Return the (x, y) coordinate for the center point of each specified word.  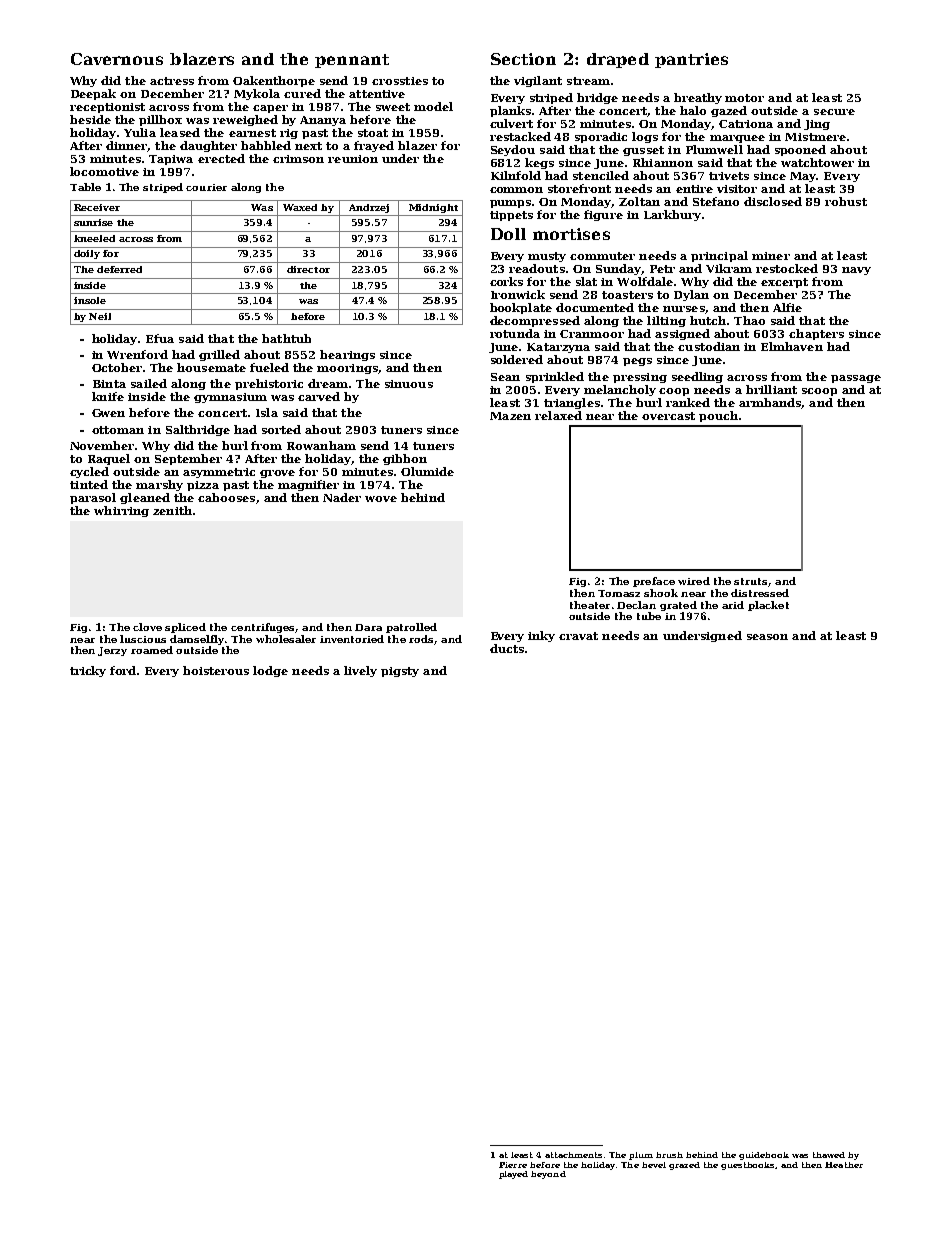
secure (834, 112)
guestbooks (747, 1166)
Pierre (513, 1165)
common (516, 190)
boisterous (216, 670)
